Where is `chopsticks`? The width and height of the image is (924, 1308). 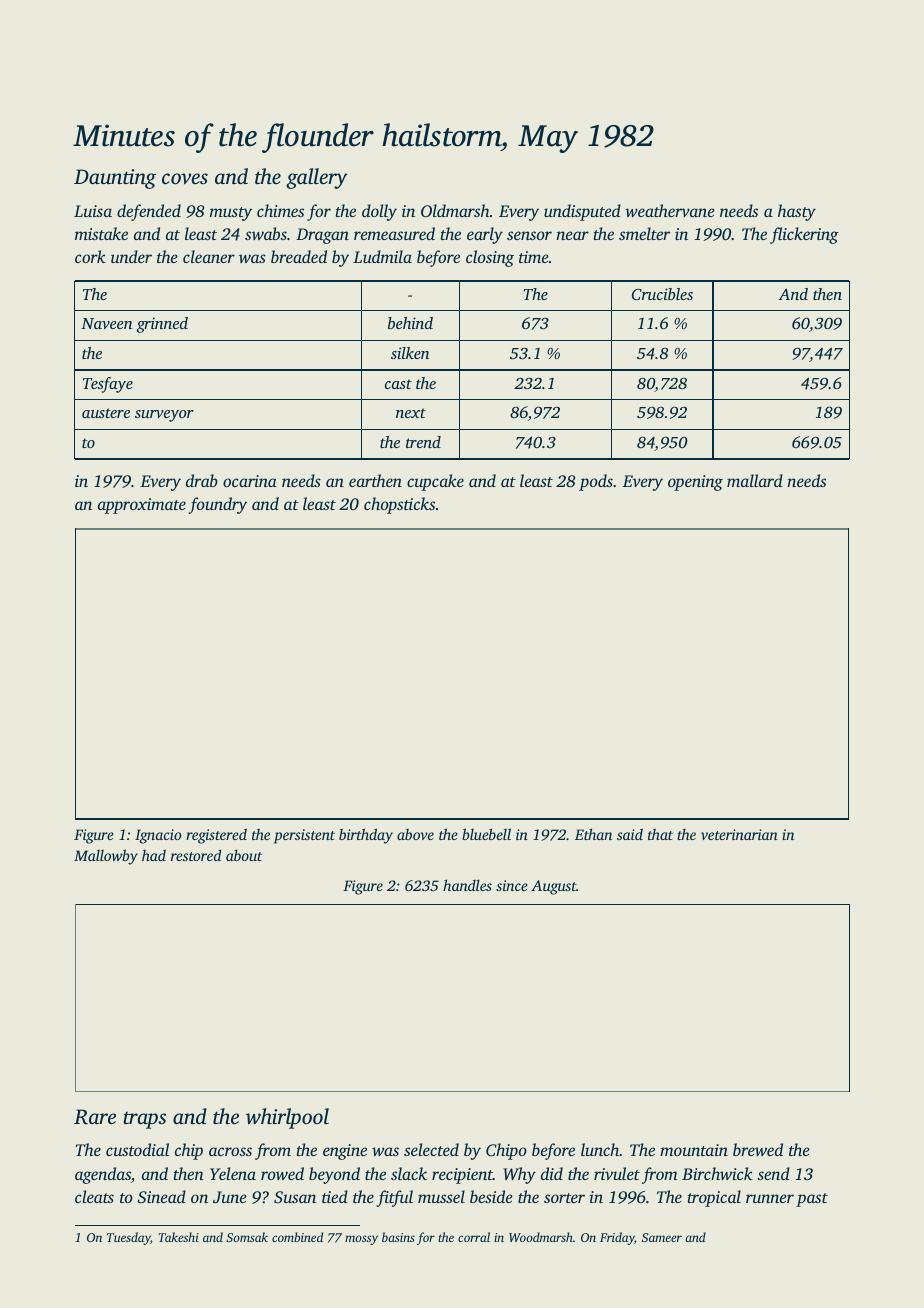
chopsticks is located at coordinates (399, 505).
